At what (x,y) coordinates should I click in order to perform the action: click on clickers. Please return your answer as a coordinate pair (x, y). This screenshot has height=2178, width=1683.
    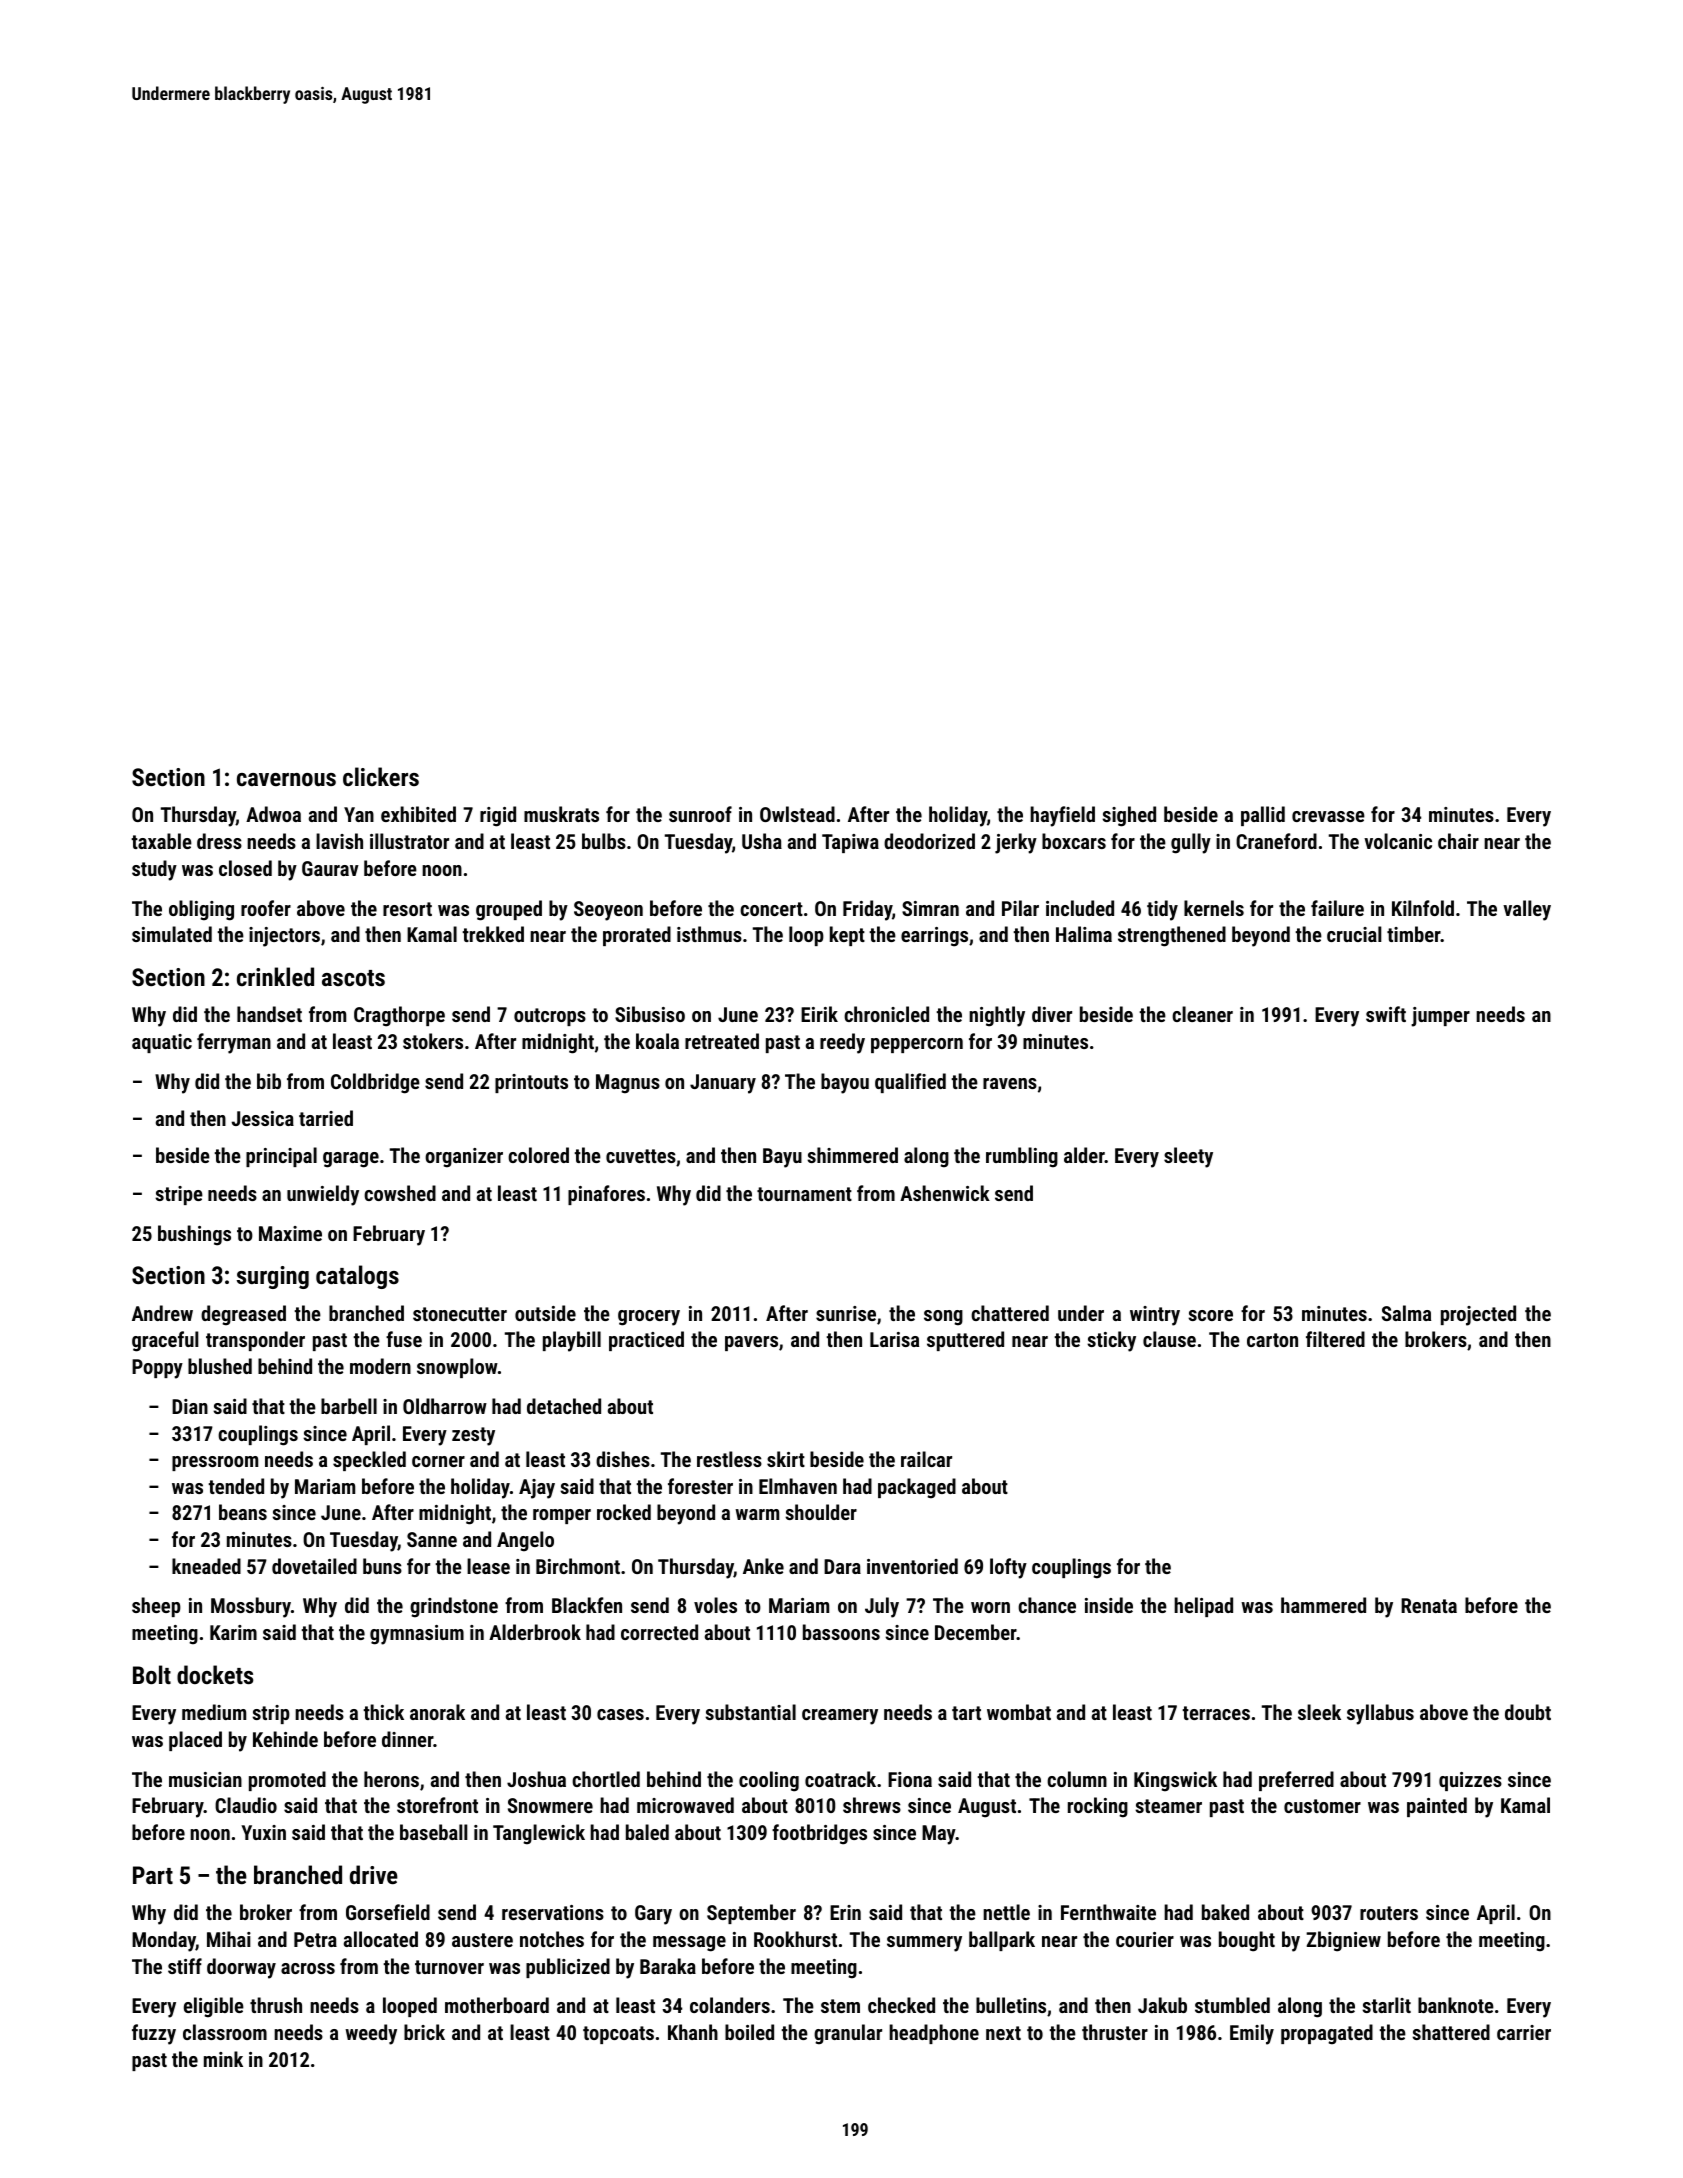
    Looking at the image, I should click on (381, 776).
